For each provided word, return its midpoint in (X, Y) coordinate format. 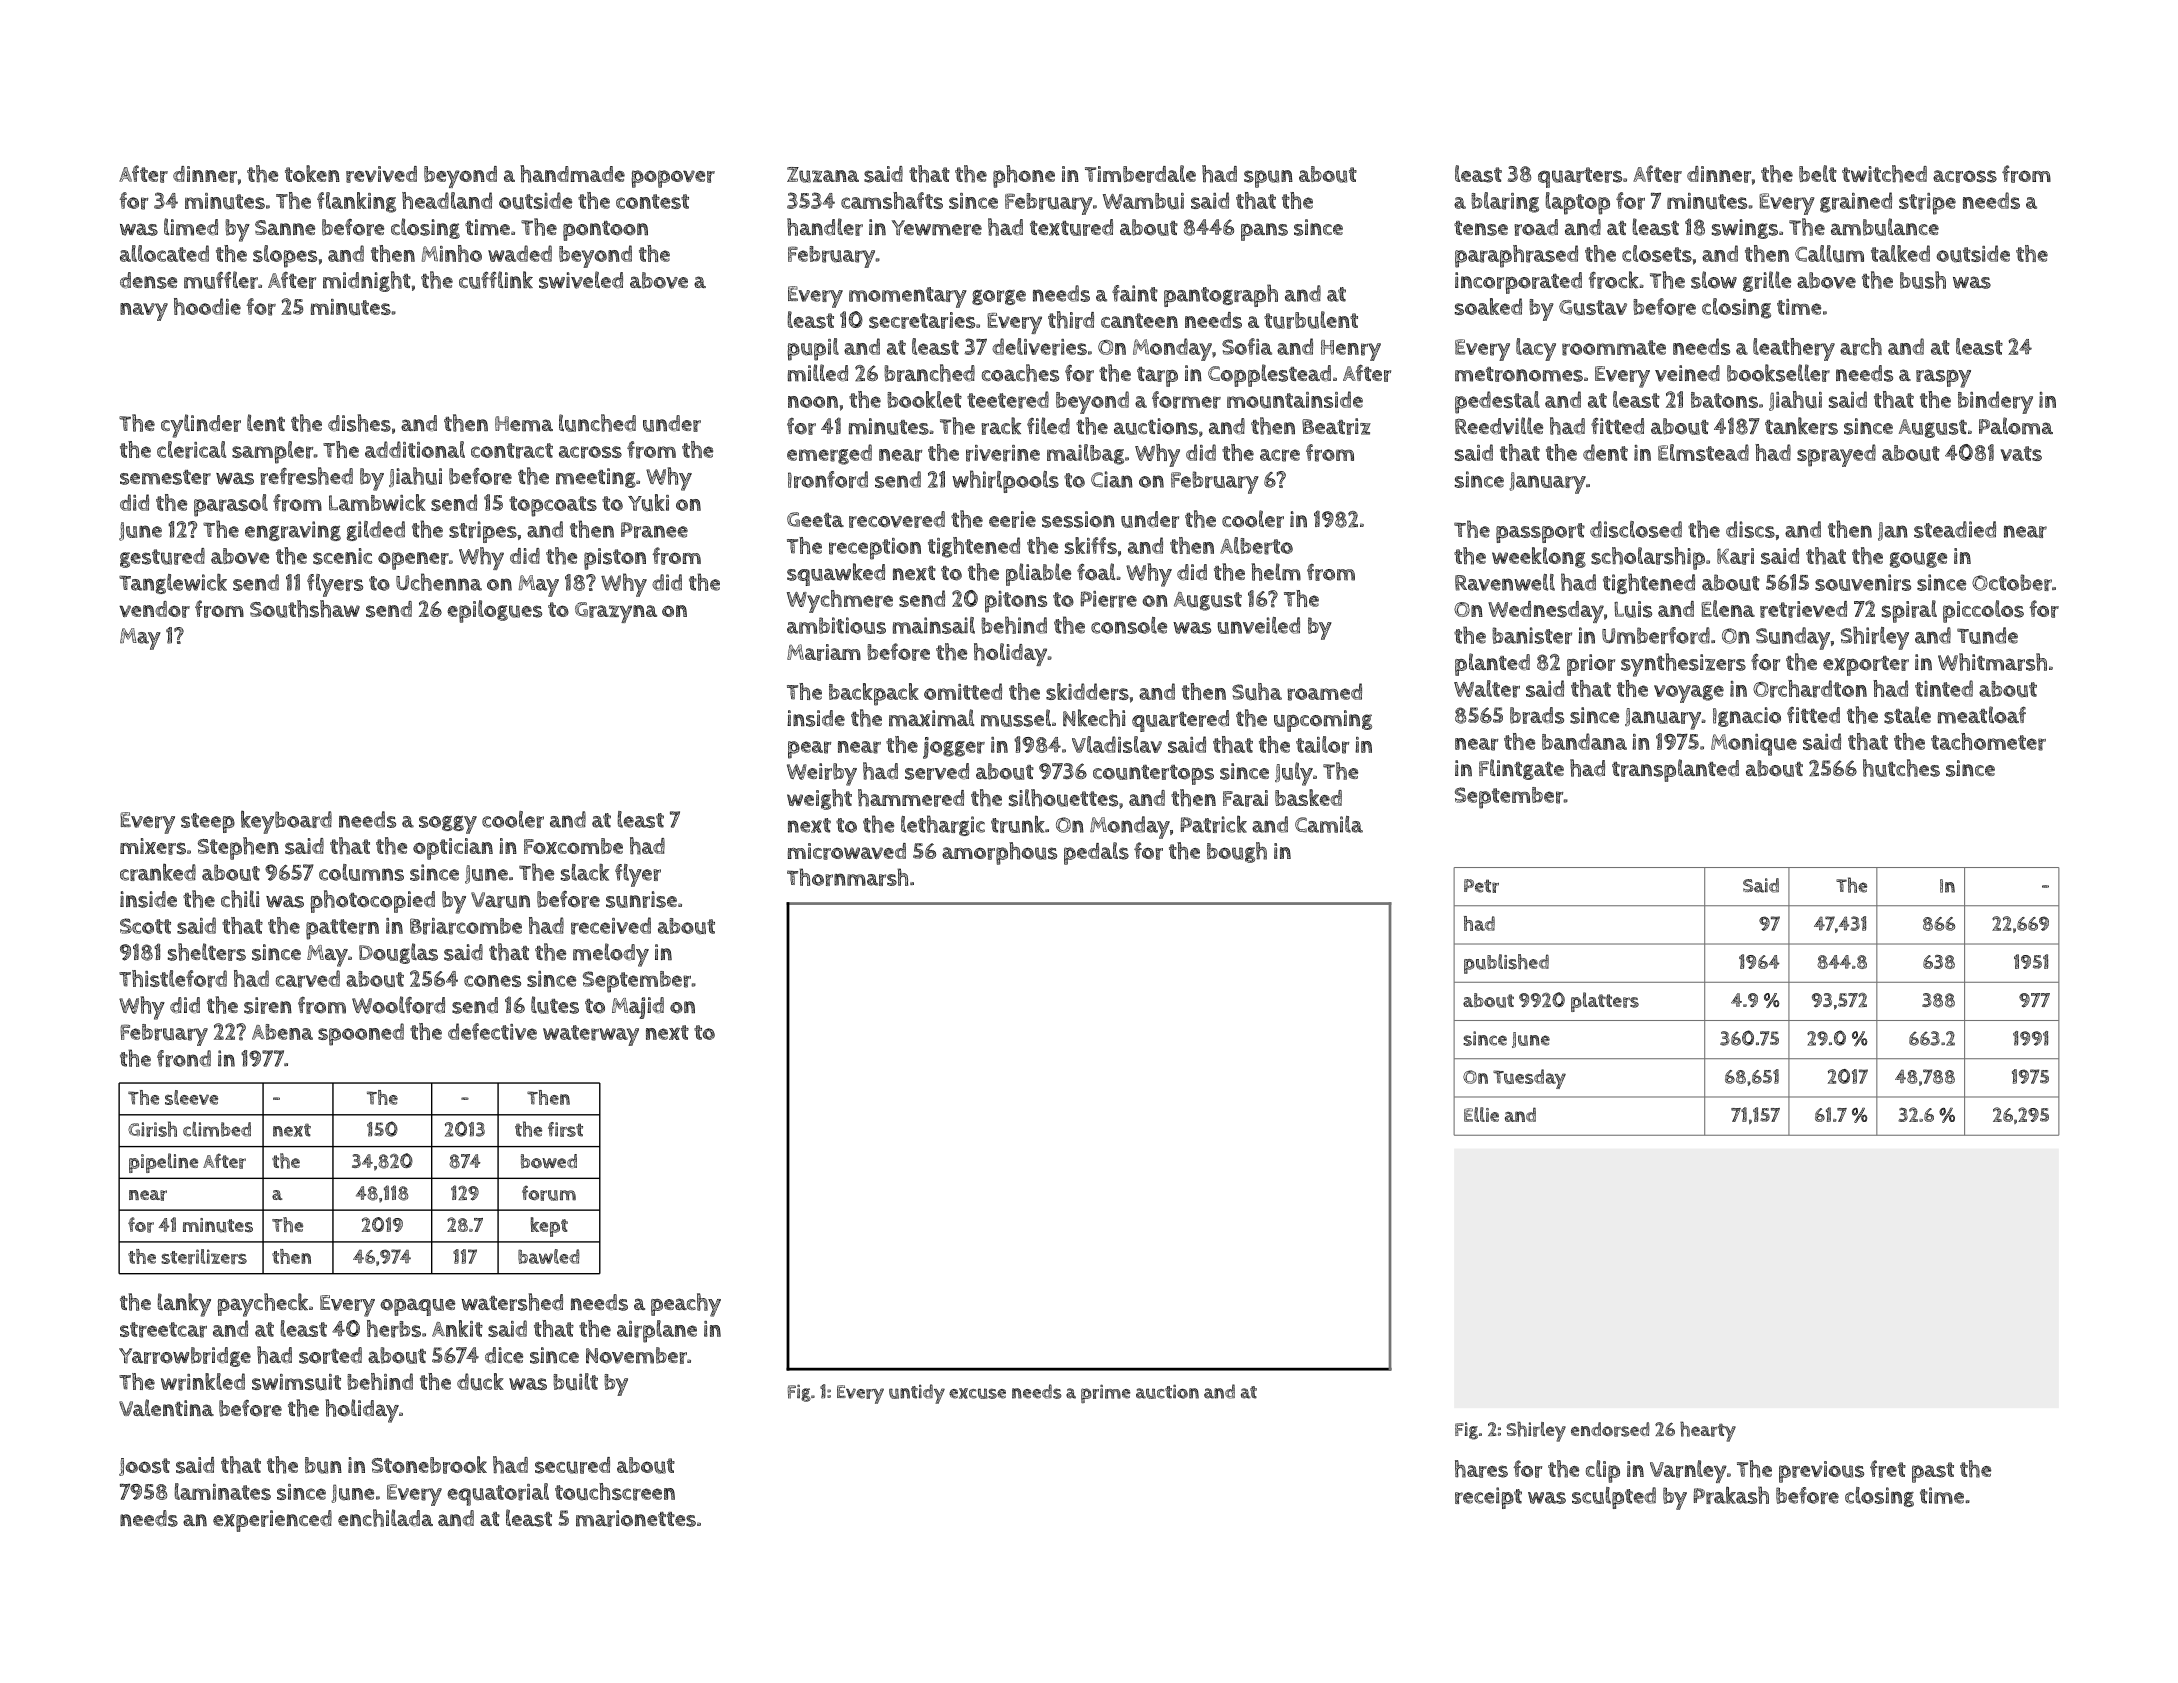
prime (1105, 1393)
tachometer (1988, 742)
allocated (164, 253)
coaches (1020, 373)
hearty (1708, 1431)
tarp (1157, 377)
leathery (1794, 349)
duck (480, 1382)
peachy (686, 1305)
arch (1861, 347)
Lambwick (377, 502)
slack (585, 872)
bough (1237, 852)
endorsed (1610, 1429)
